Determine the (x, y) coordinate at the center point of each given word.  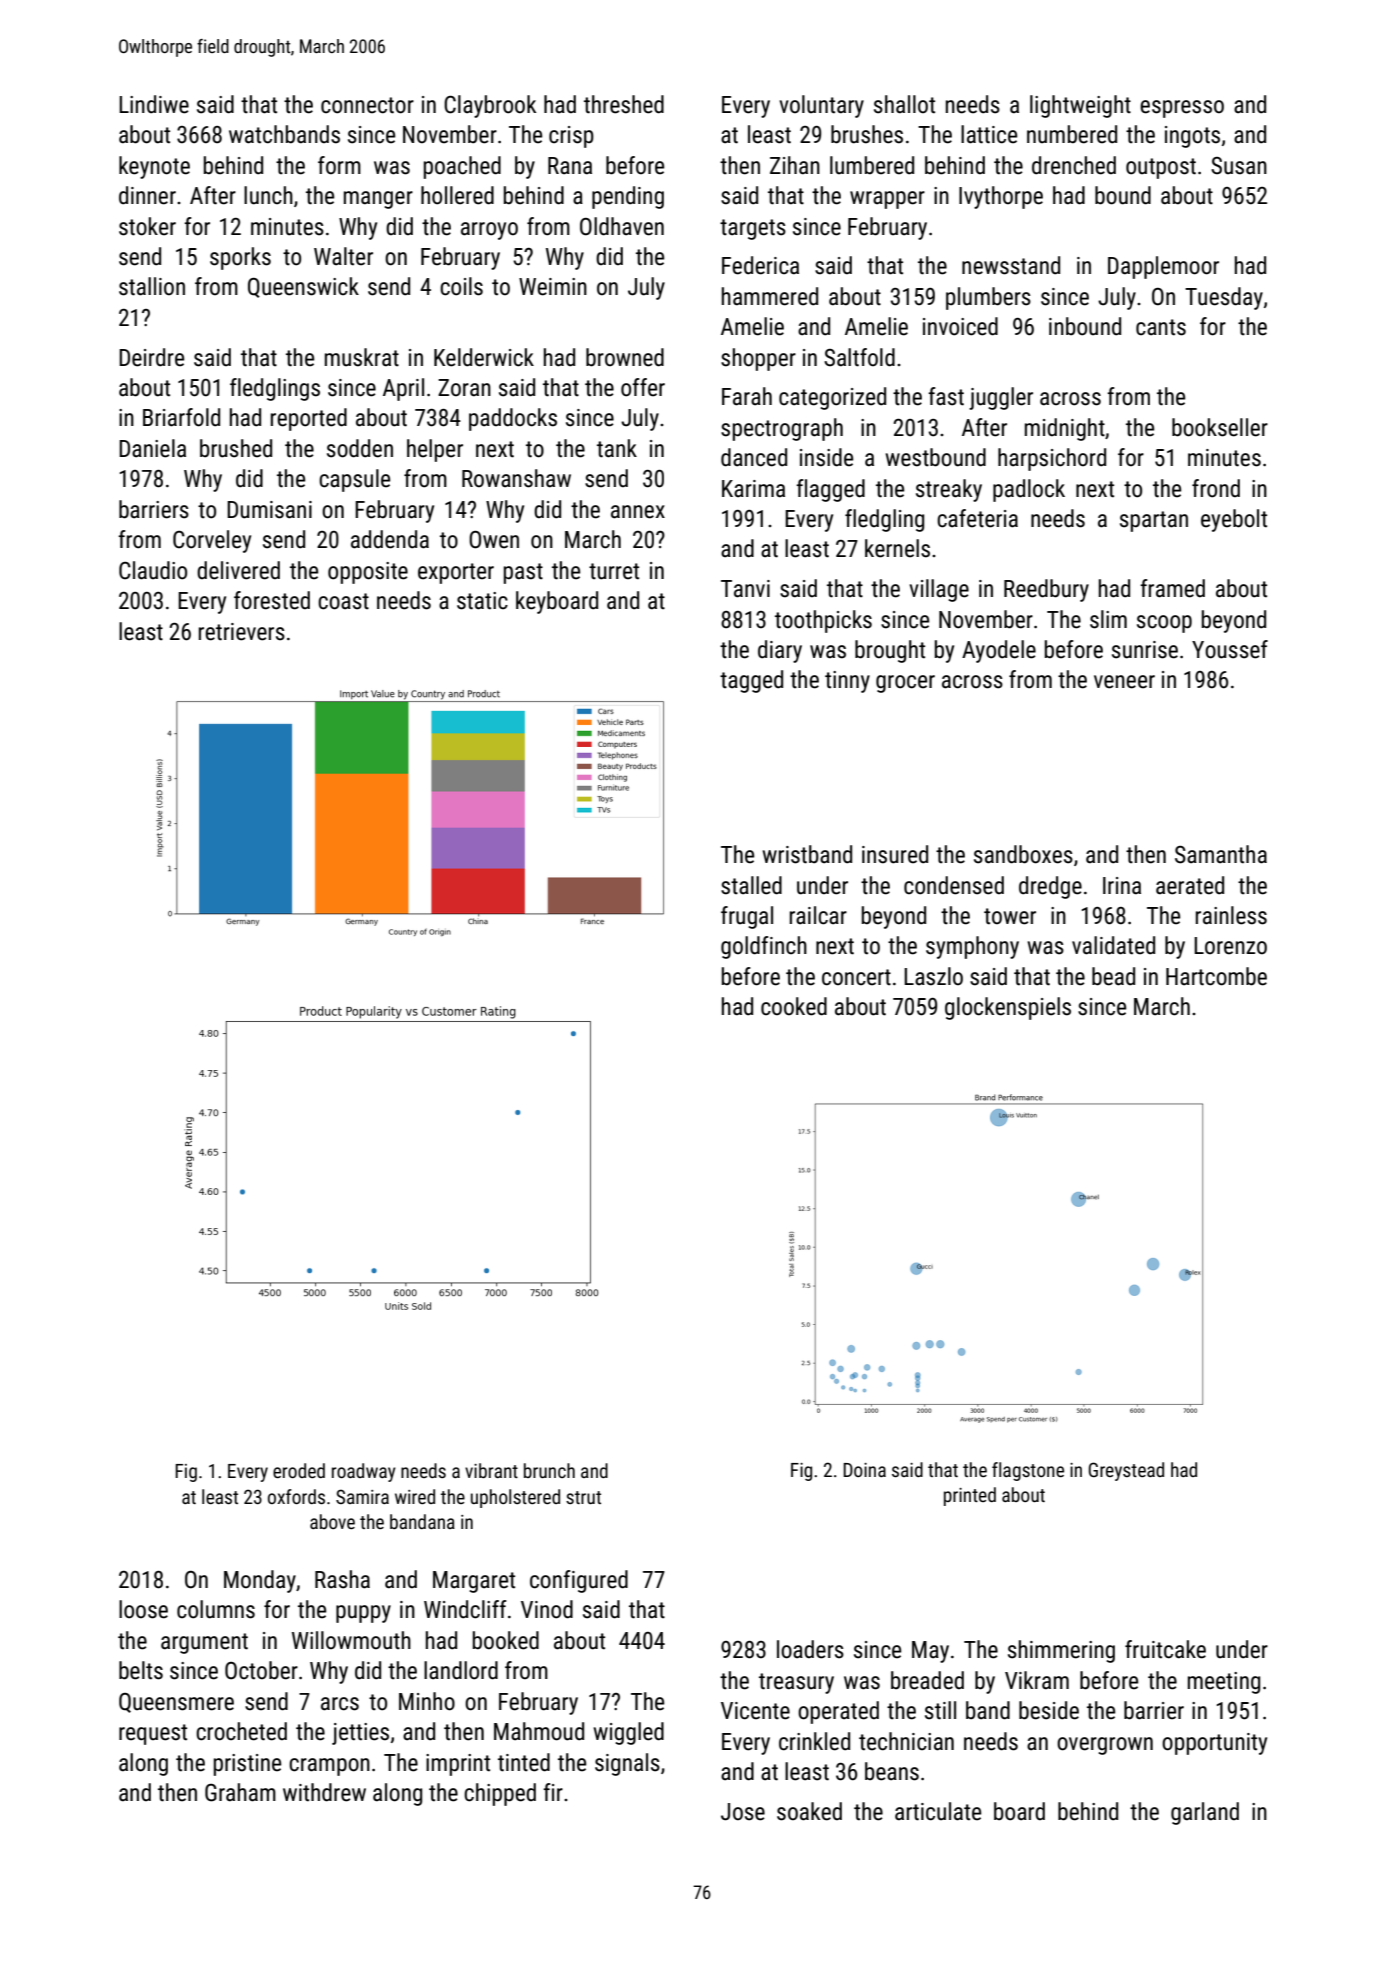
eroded (299, 1470)
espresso (1182, 109)
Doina (864, 1470)
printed (970, 1496)
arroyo (489, 231)
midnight (1065, 429)
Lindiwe (154, 104)
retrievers (242, 632)
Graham (240, 1792)
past (523, 573)
